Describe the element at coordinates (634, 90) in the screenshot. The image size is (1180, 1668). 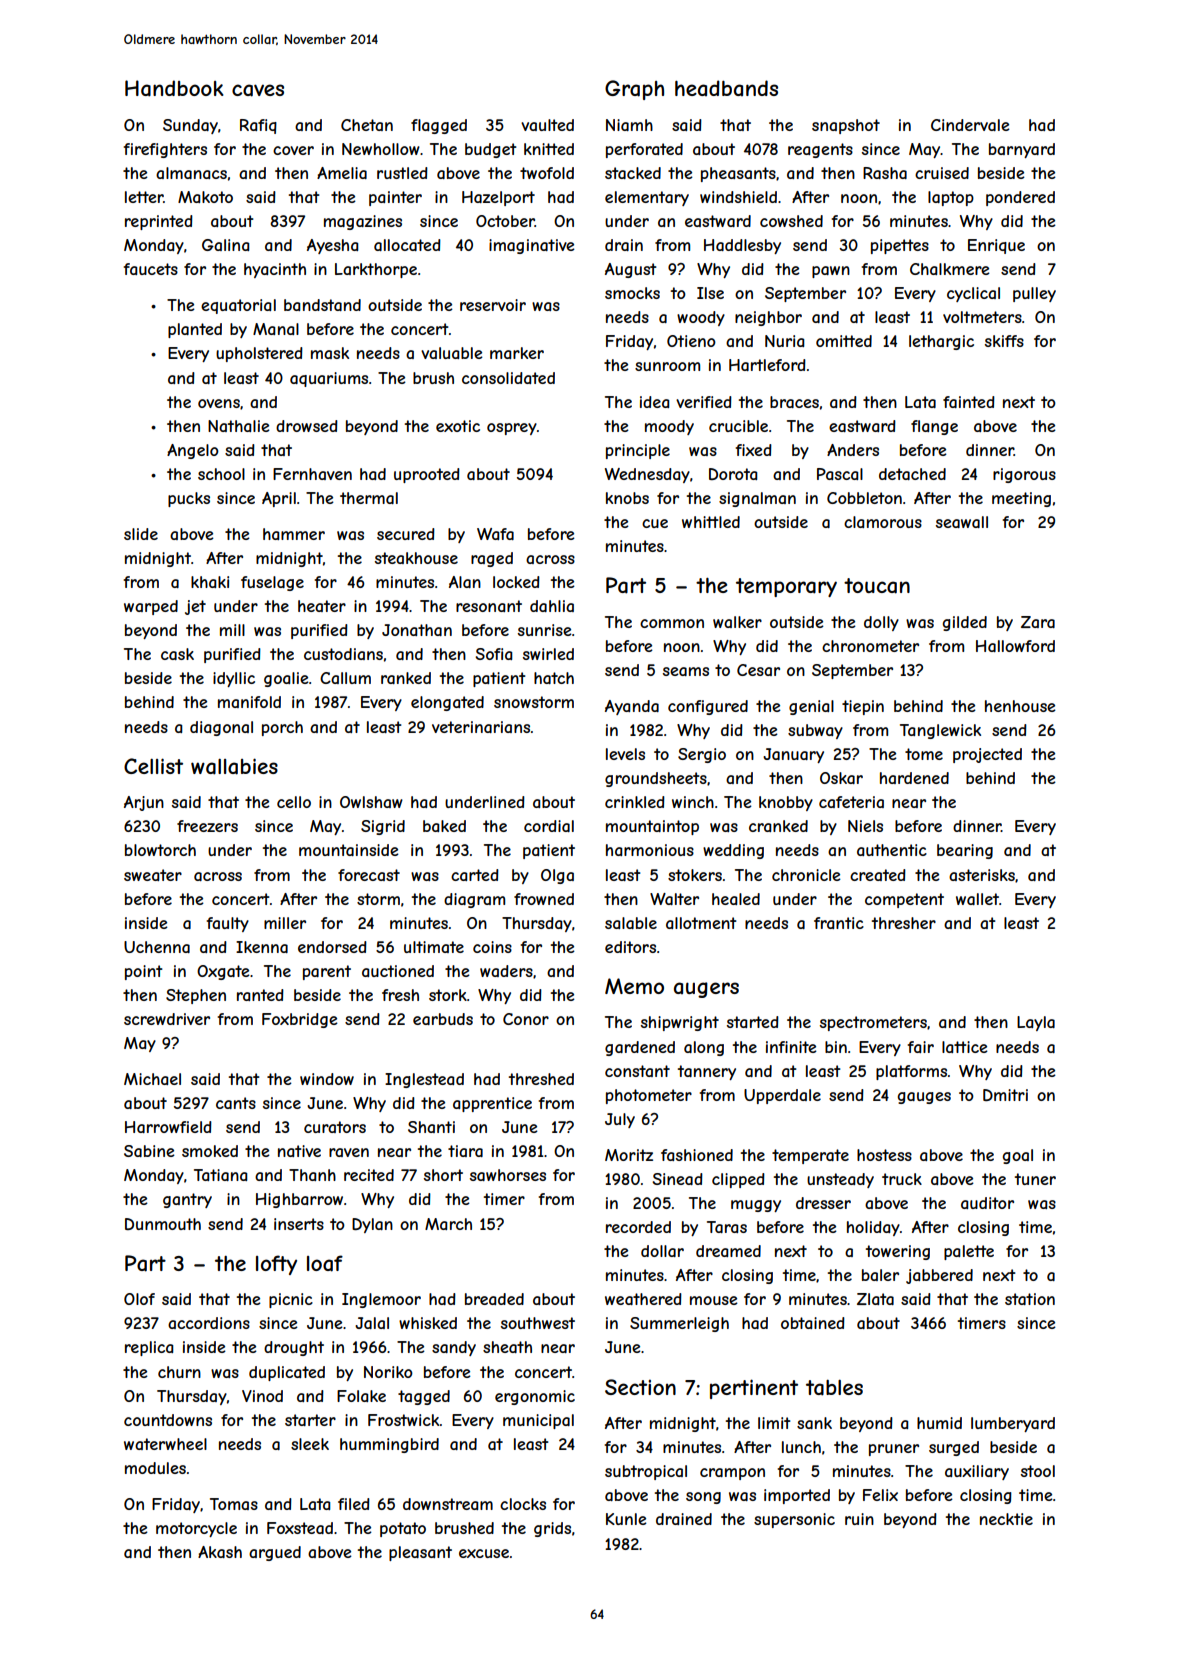
I see `Graph` at that location.
